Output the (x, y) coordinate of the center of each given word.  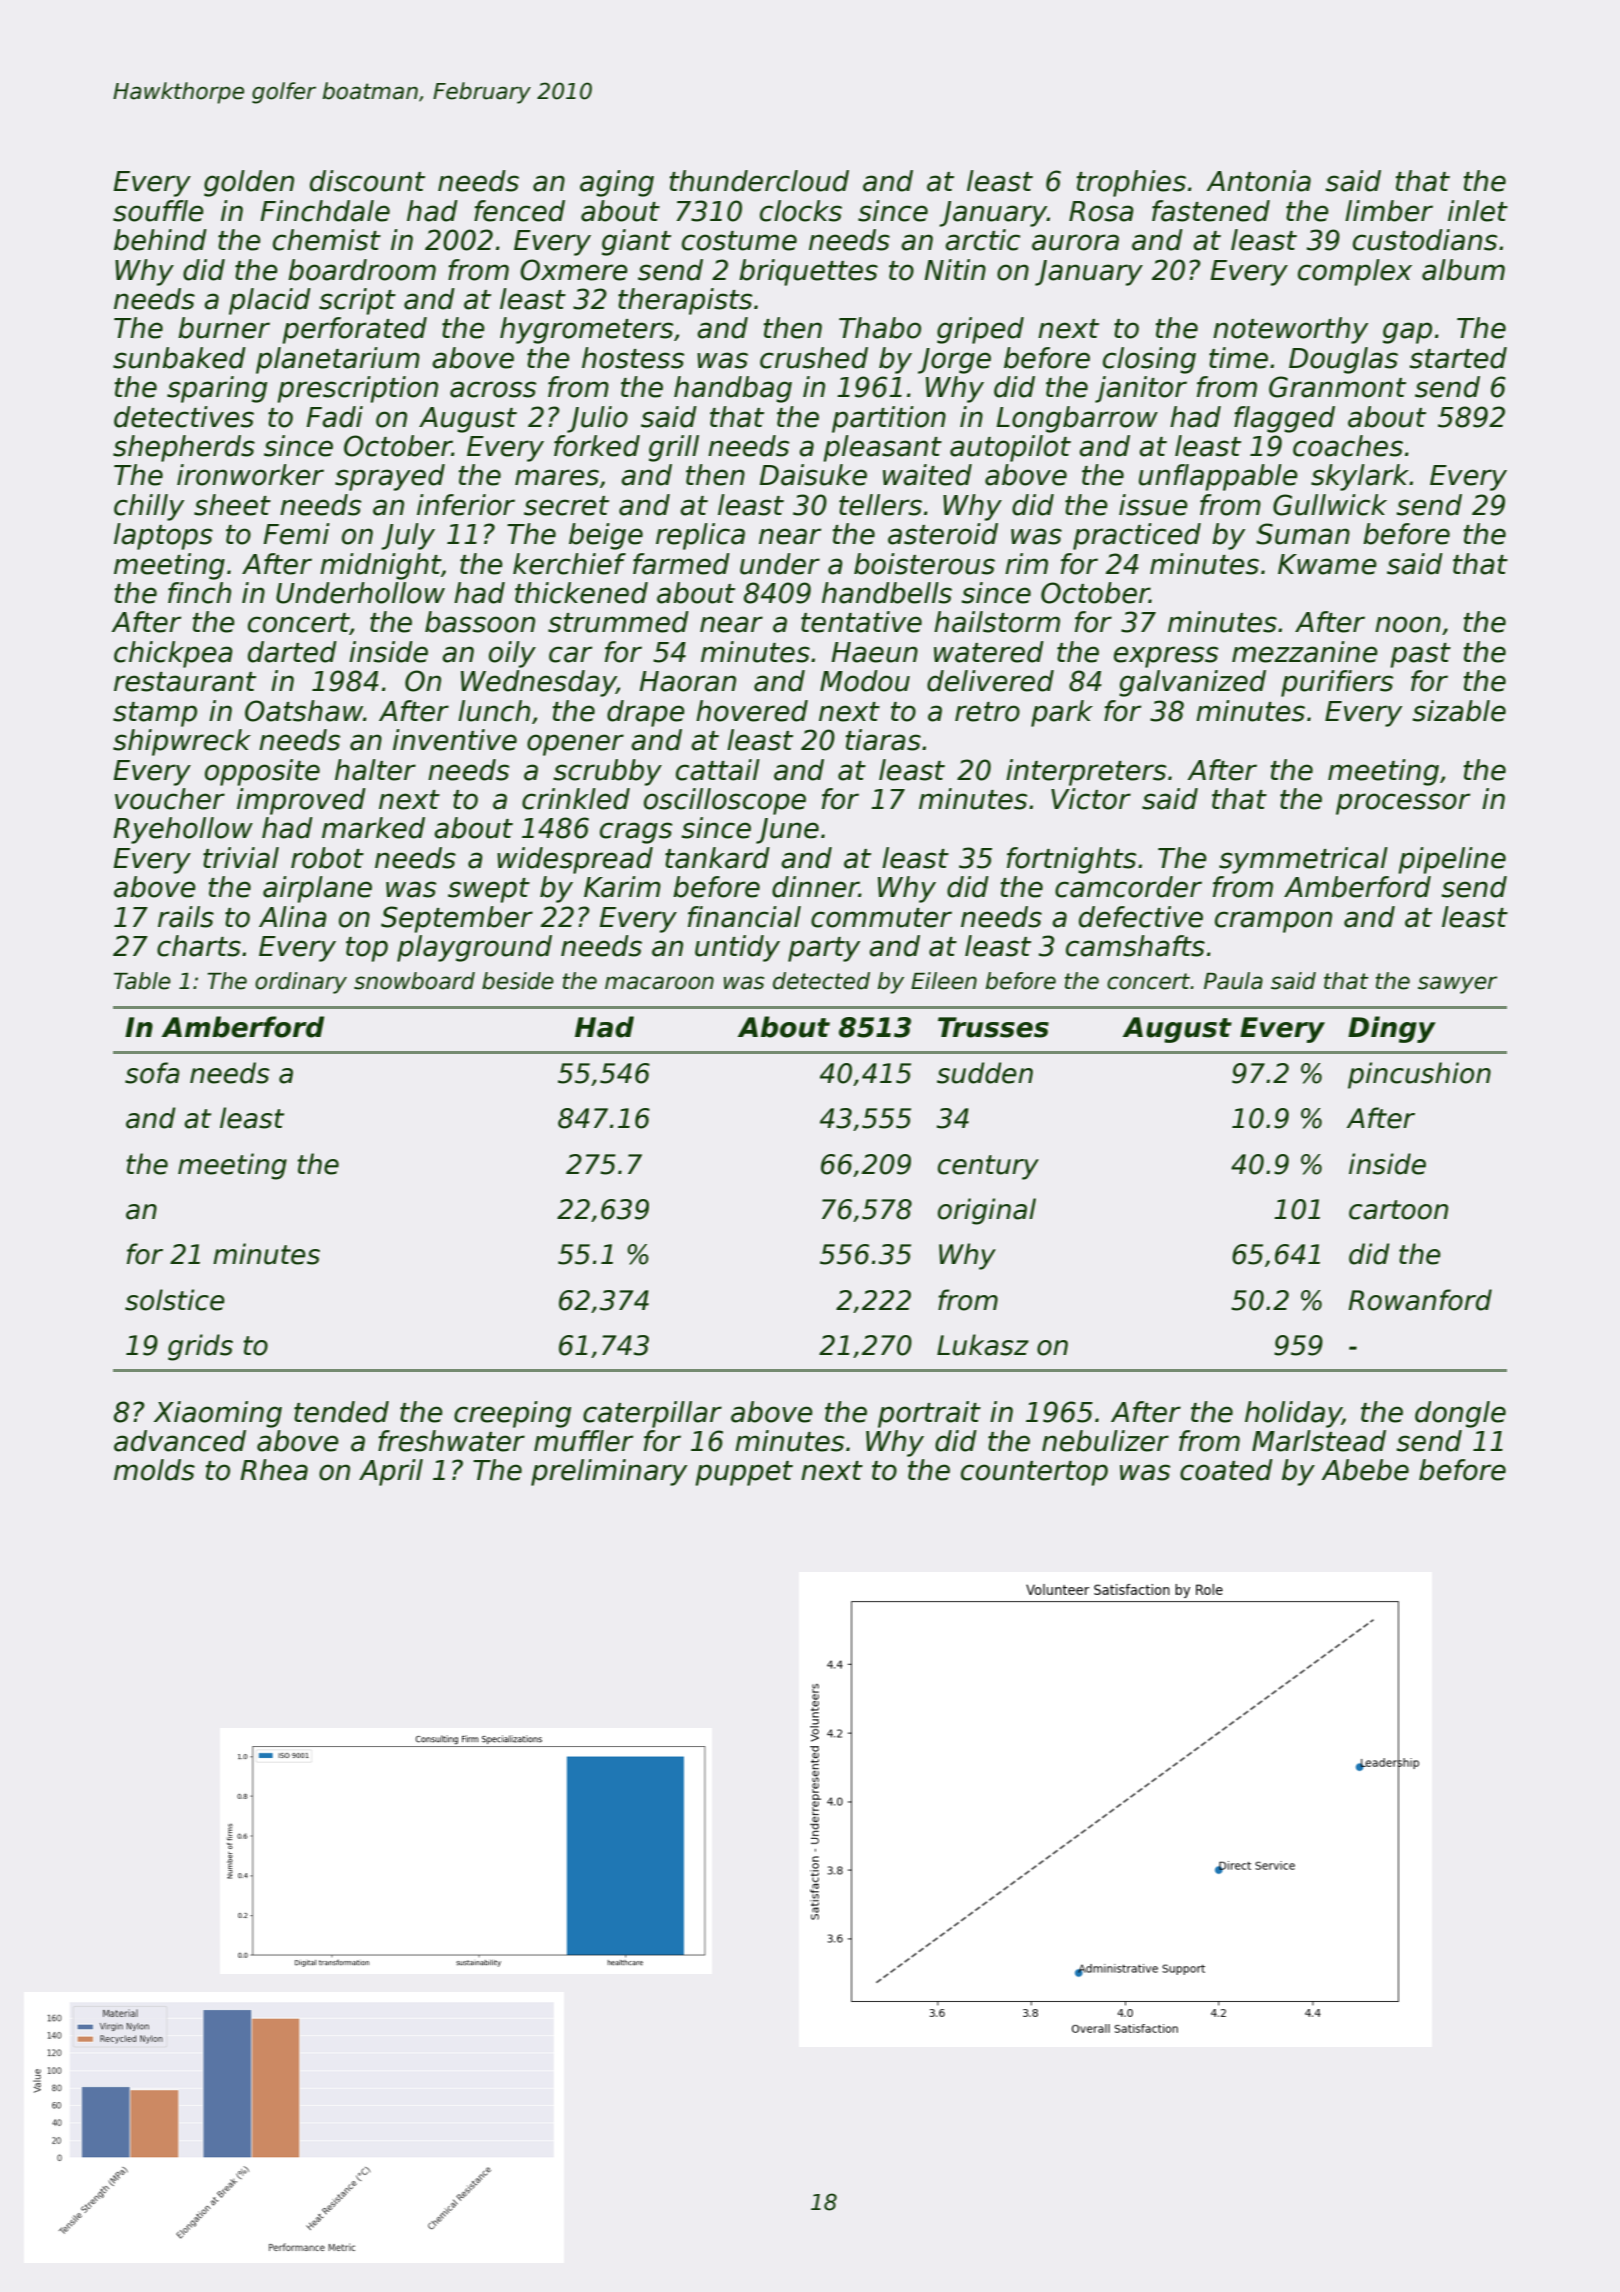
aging (617, 183)
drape (646, 713)
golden (249, 183)
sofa (152, 1073)
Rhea (274, 1470)
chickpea (173, 654)
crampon (1273, 922)
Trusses (993, 1027)
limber (1389, 211)
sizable (1459, 711)
